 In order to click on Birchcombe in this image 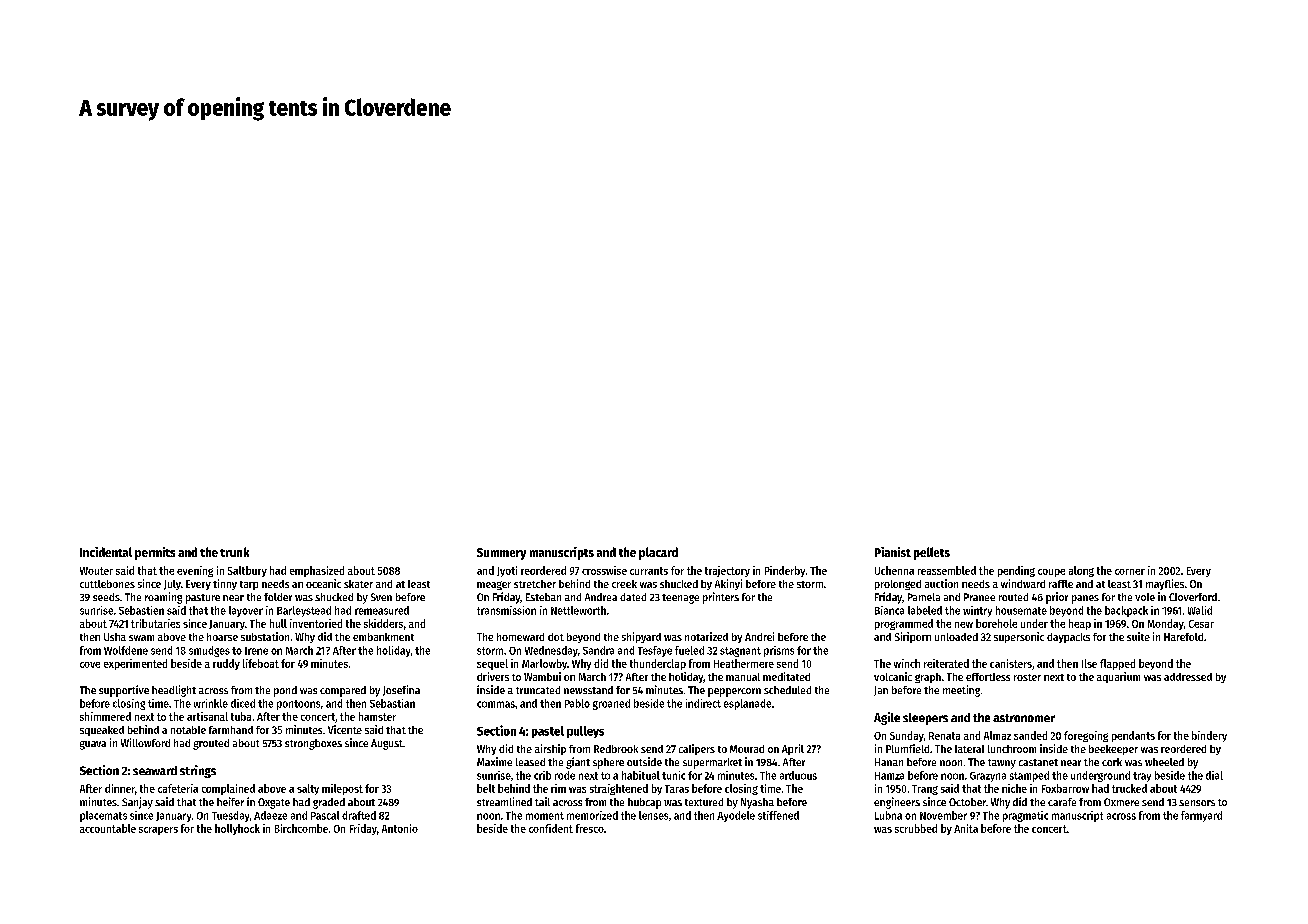, I will do `click(301, 828)`.
